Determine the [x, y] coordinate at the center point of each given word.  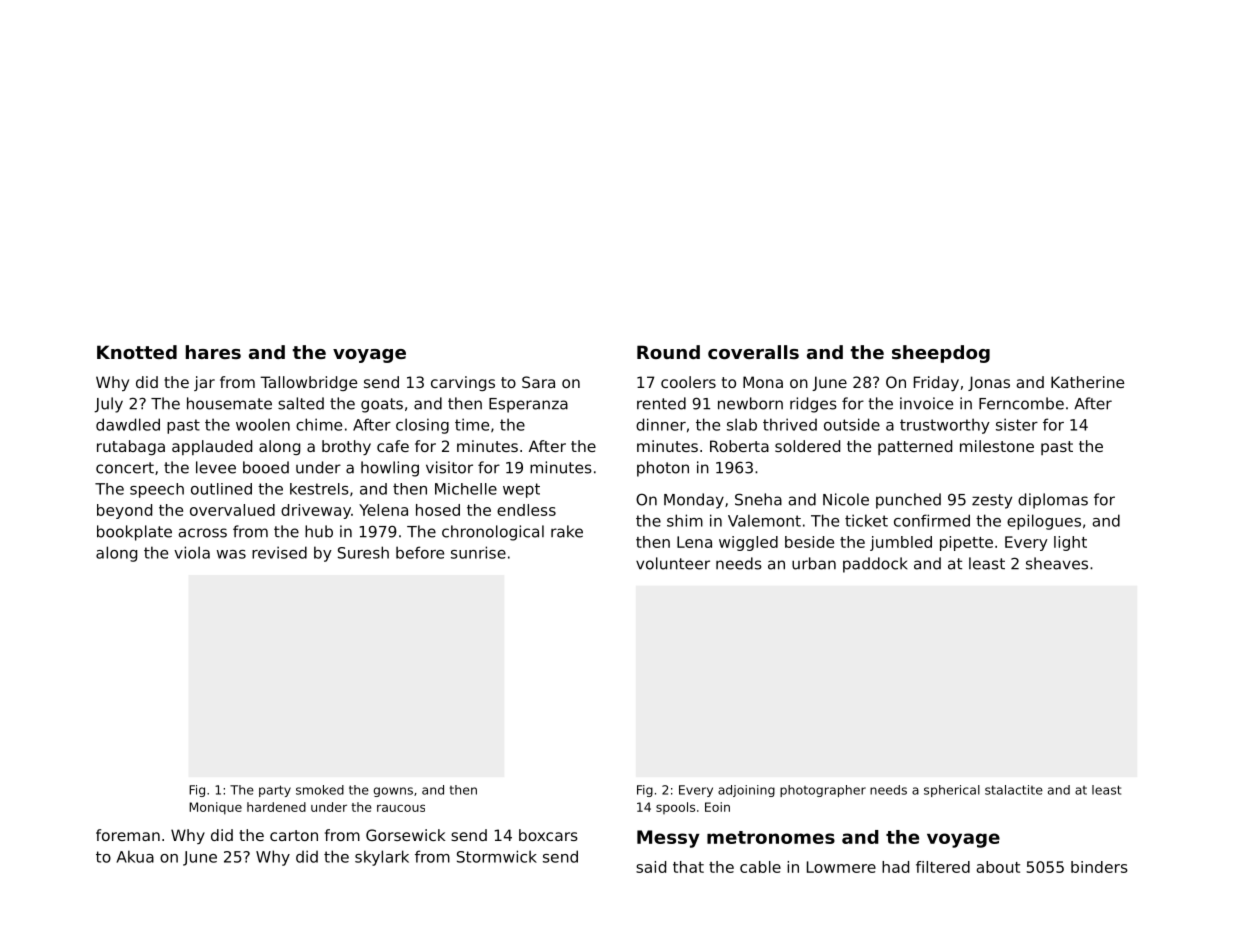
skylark [382, 858]
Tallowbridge [308, 383]
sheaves [1057, 563]
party [275, 791]
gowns [393, 792]
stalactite [1014, 790]
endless [526, 510]
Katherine [1087, 382]
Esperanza [528, 405]
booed [266, 467]
